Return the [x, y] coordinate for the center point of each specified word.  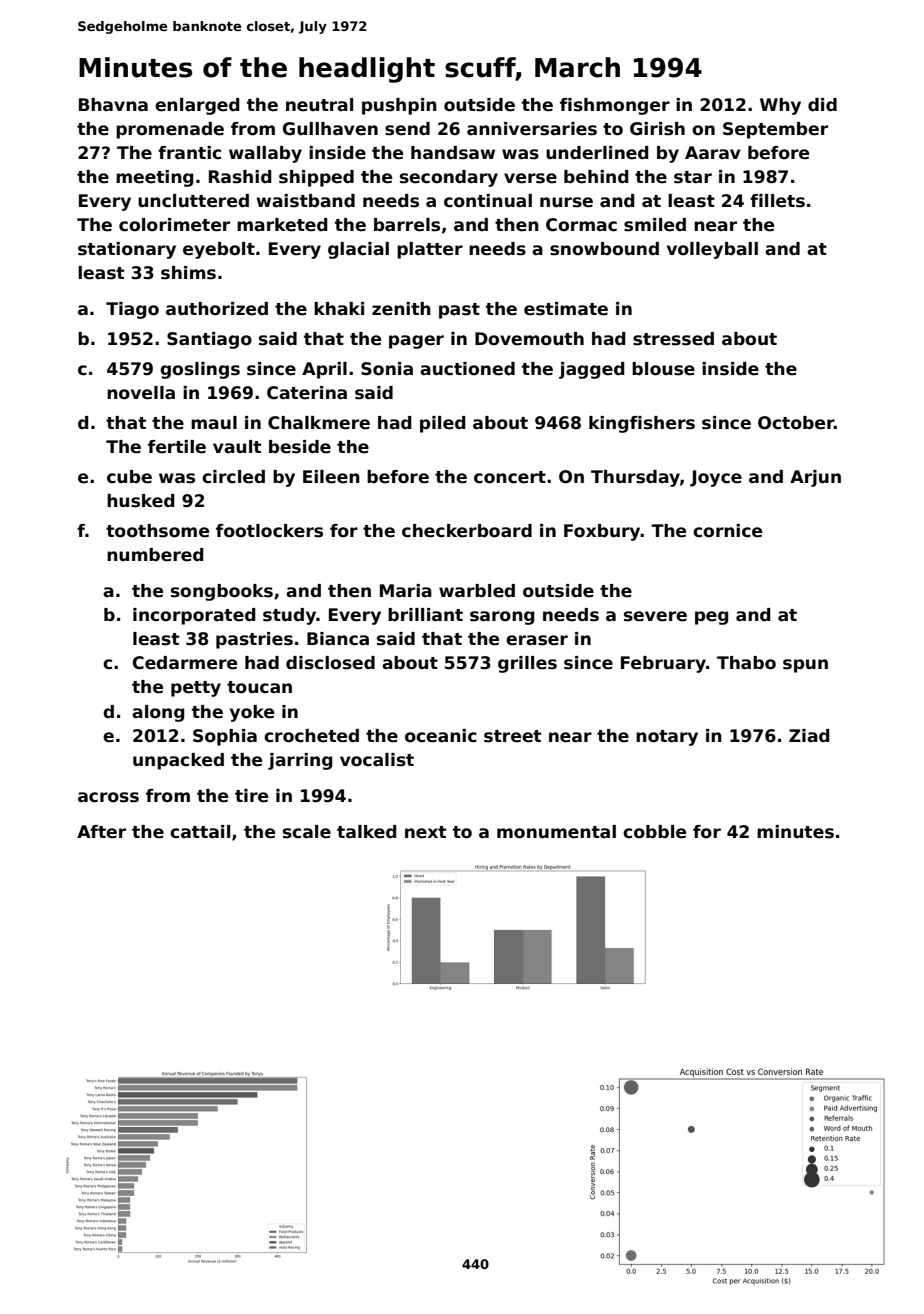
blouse [663, 369]
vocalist [377, 760]
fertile [177, 447]
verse [530, 178]
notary [667, 738]
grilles [527, 664]
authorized [217, 309]
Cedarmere [185, 663]
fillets [777, 201]
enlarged [197, 106]
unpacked [178, 761]
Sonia [387, 369]
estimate [566, 309]
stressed [673, 339]
